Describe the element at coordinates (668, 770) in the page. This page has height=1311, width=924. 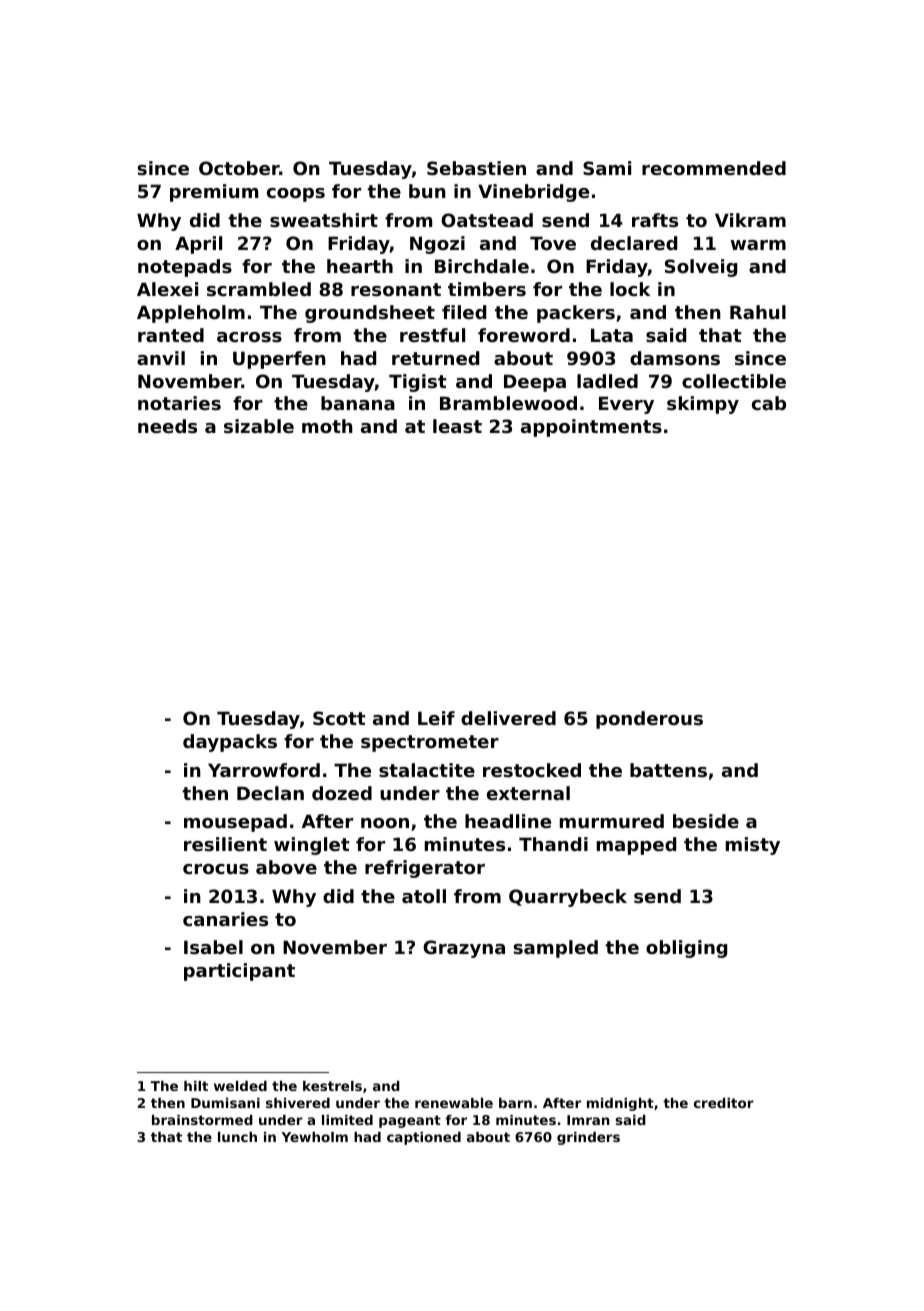
I see `battens` at that location.
